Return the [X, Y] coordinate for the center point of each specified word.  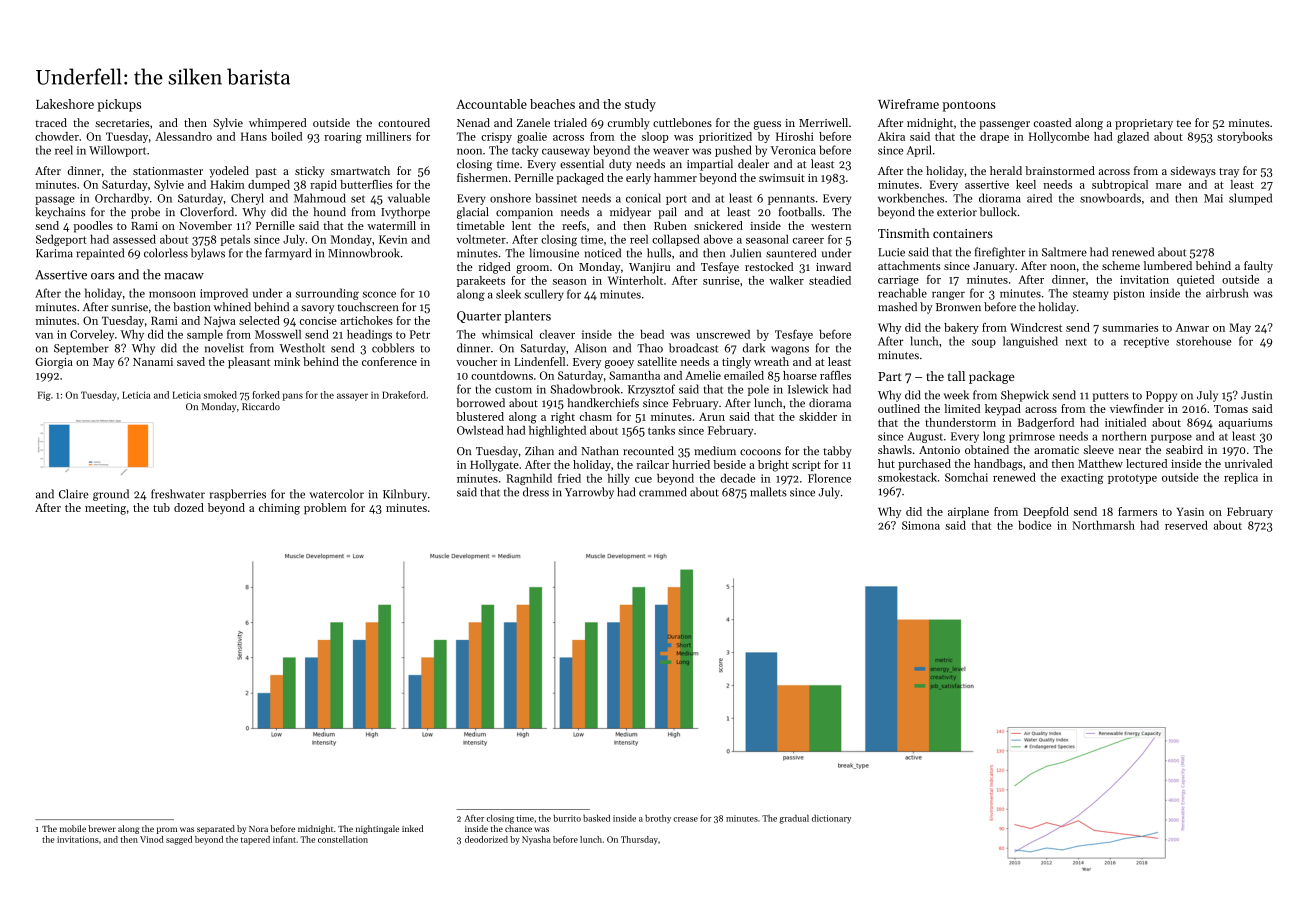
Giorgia [54, 363]
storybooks [1244, 137]
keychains [60, 213]
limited [962, 408]
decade [738, 478]
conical [643, 198]
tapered [255, 840]
